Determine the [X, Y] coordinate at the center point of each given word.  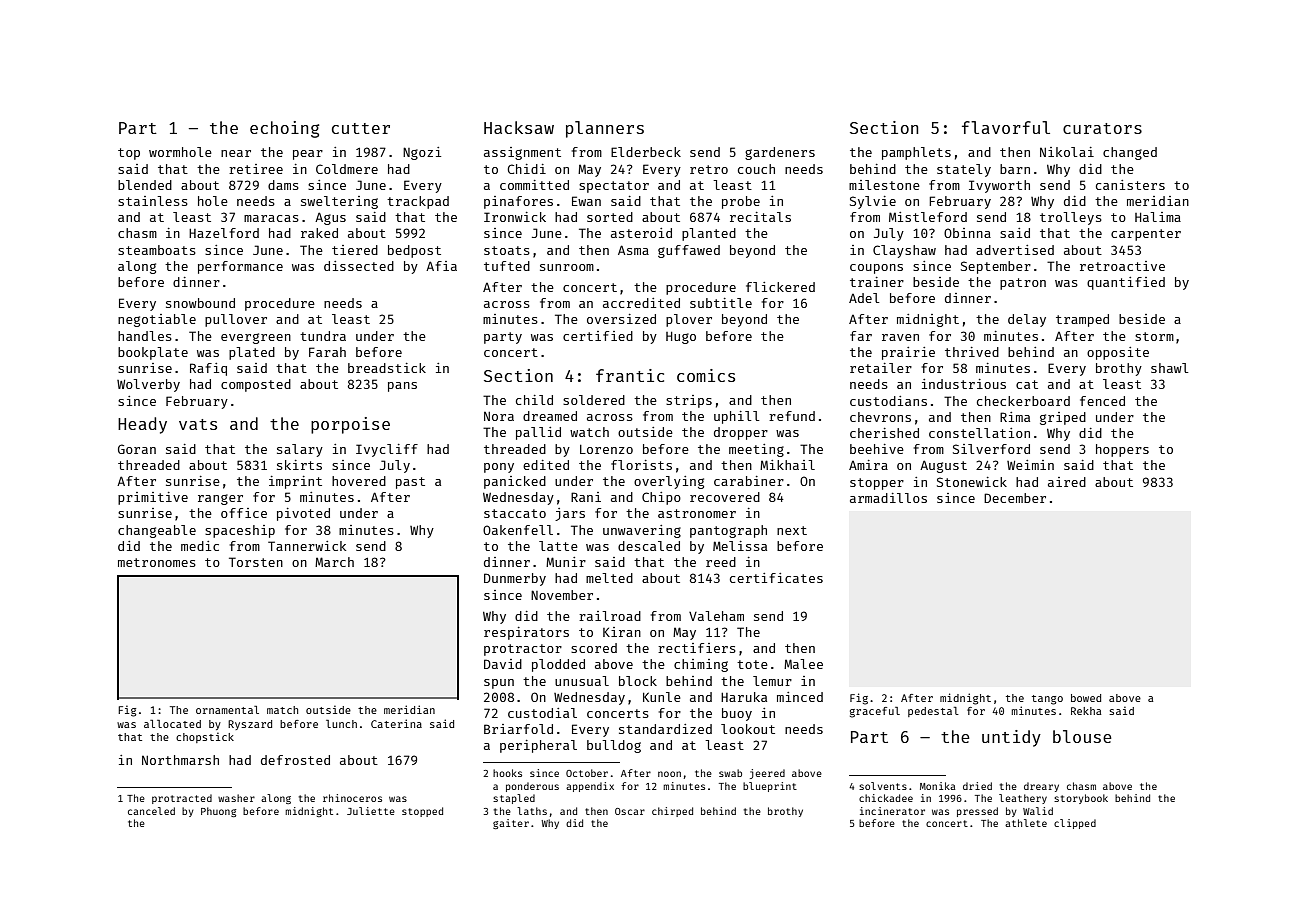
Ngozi [422, 153]
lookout [748, 729]
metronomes [157, 562]
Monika [937, 786]
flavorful [1006, 127]
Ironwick [515, 217]
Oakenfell [518, 530]
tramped [1082, 320]
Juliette [371, 811]
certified [598, 336]
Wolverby [148, 385]
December [1015, 498]
